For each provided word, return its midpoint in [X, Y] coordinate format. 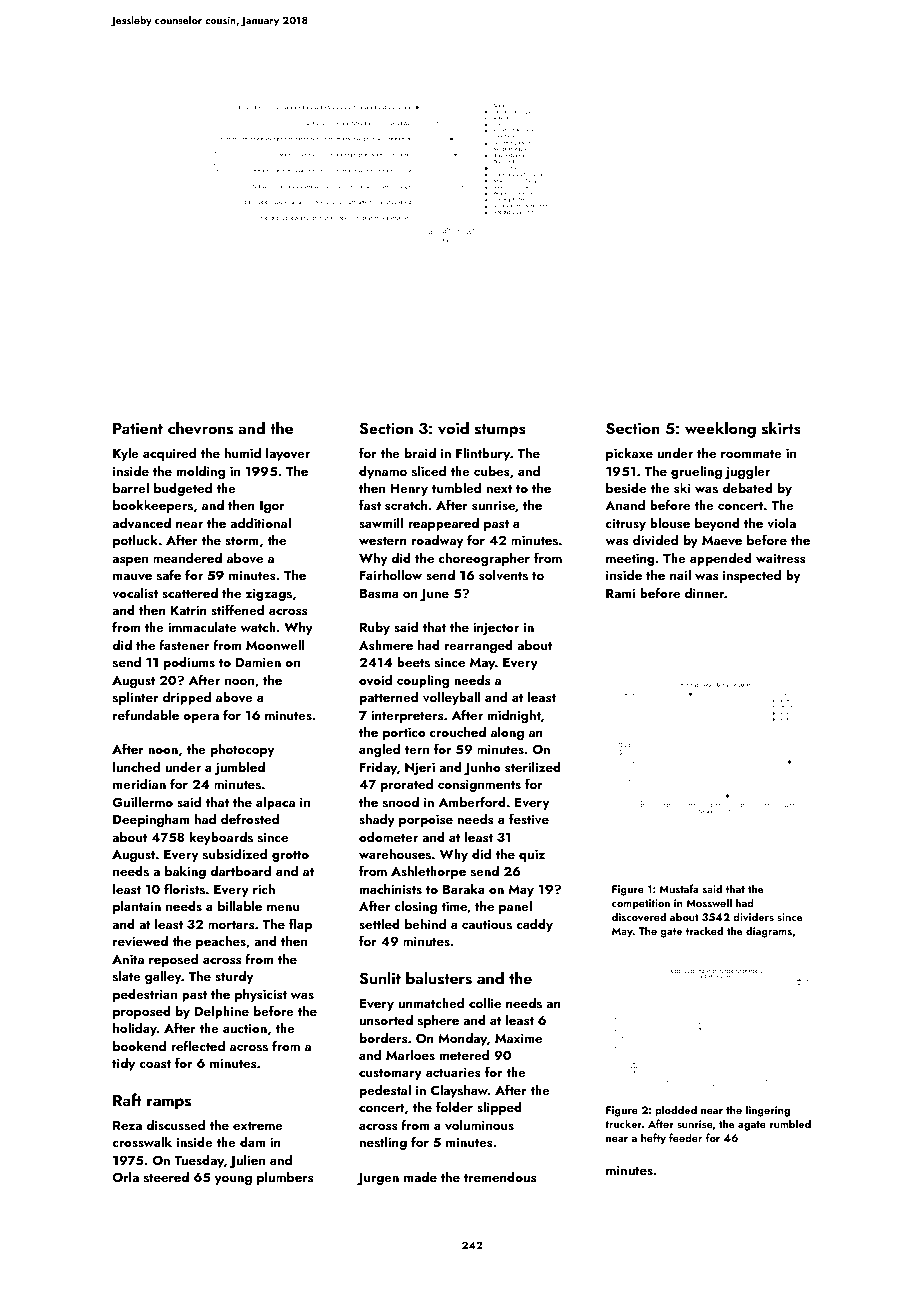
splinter [135, 698]
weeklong [720, 429]
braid [420, 452]
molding [201, 472]
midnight [514, 716]
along [507, 733]
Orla [125, 1177]
